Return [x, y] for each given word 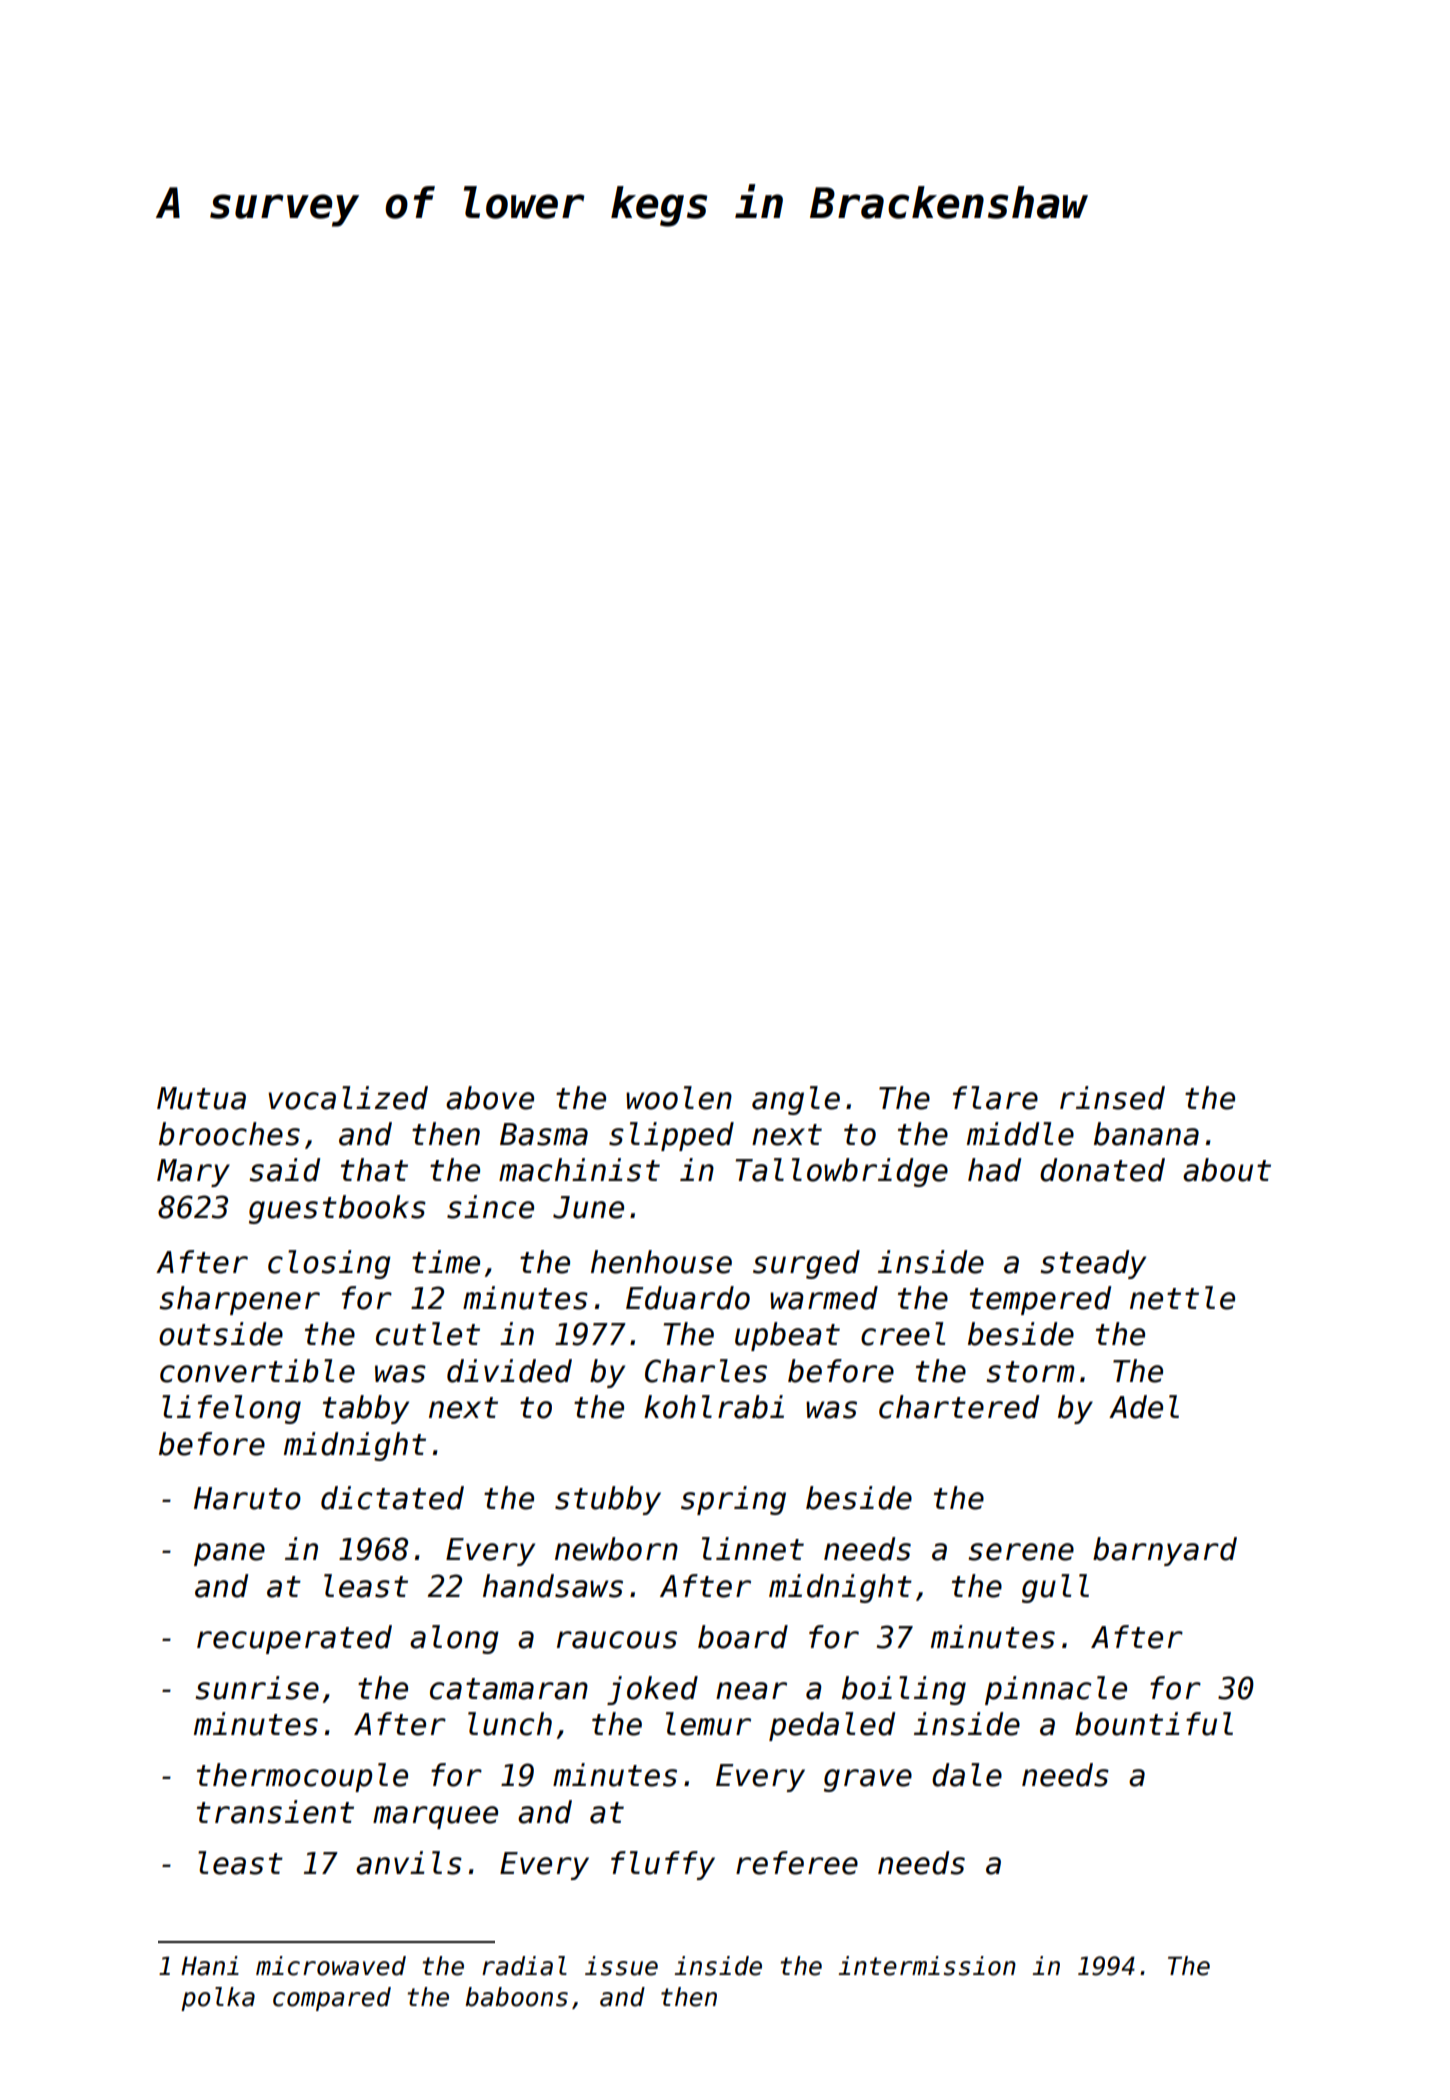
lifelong [231, 1409]
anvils [409, 1863]
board [743, 1637]
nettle [1182, 1298]
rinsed [1112, 1098]
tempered [1040, 1300]
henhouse [661, 1262]
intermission [927, 1966]
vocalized [348, 1098]
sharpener [240, 1300]
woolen [679, 1098]
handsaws [553, 1586]
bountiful [1154, 1724]
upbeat [787, 1336]
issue [621, 1966]
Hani [210, 1966]
